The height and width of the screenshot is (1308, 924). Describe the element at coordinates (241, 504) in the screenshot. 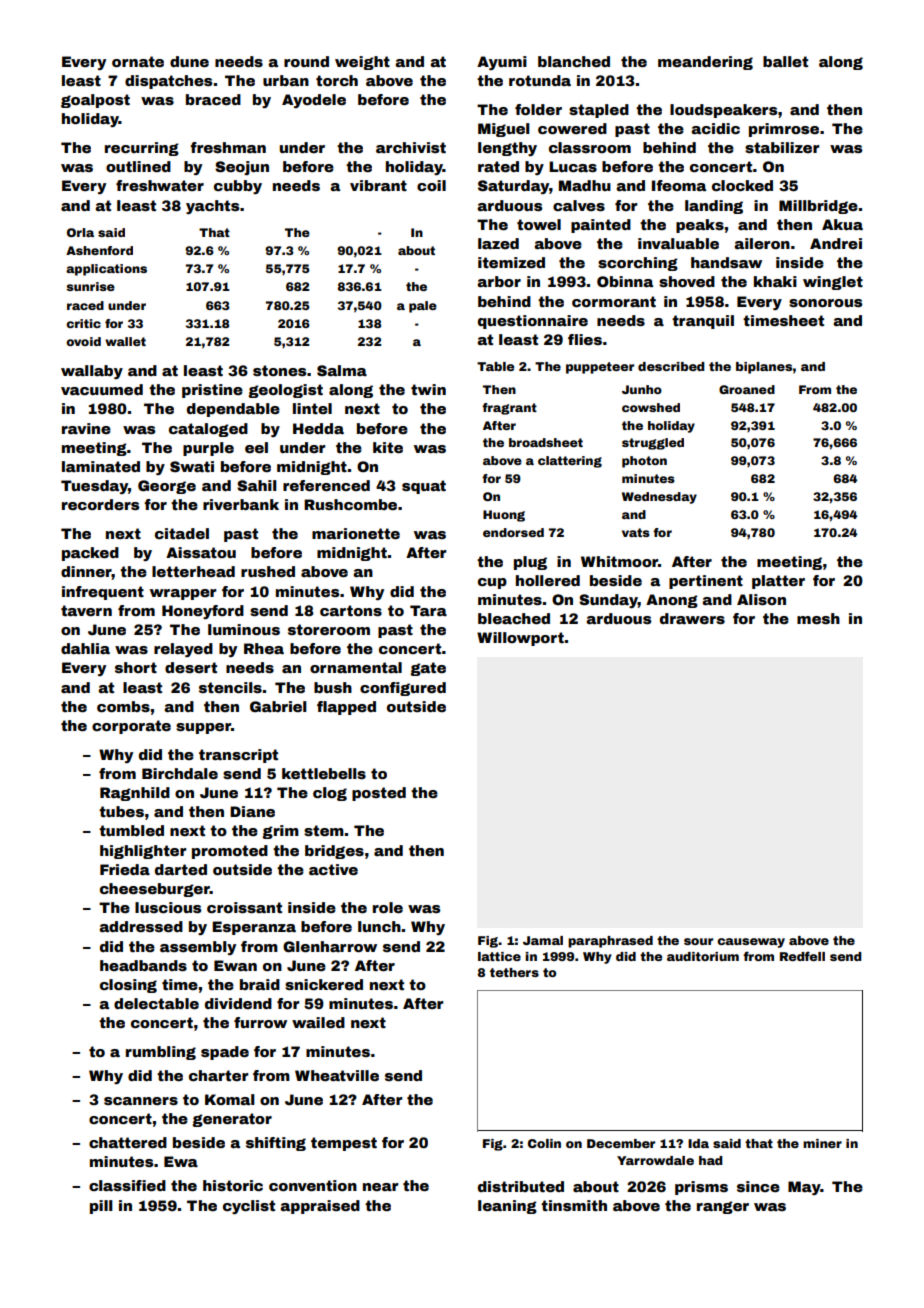

I see `riverbank` at that location.
